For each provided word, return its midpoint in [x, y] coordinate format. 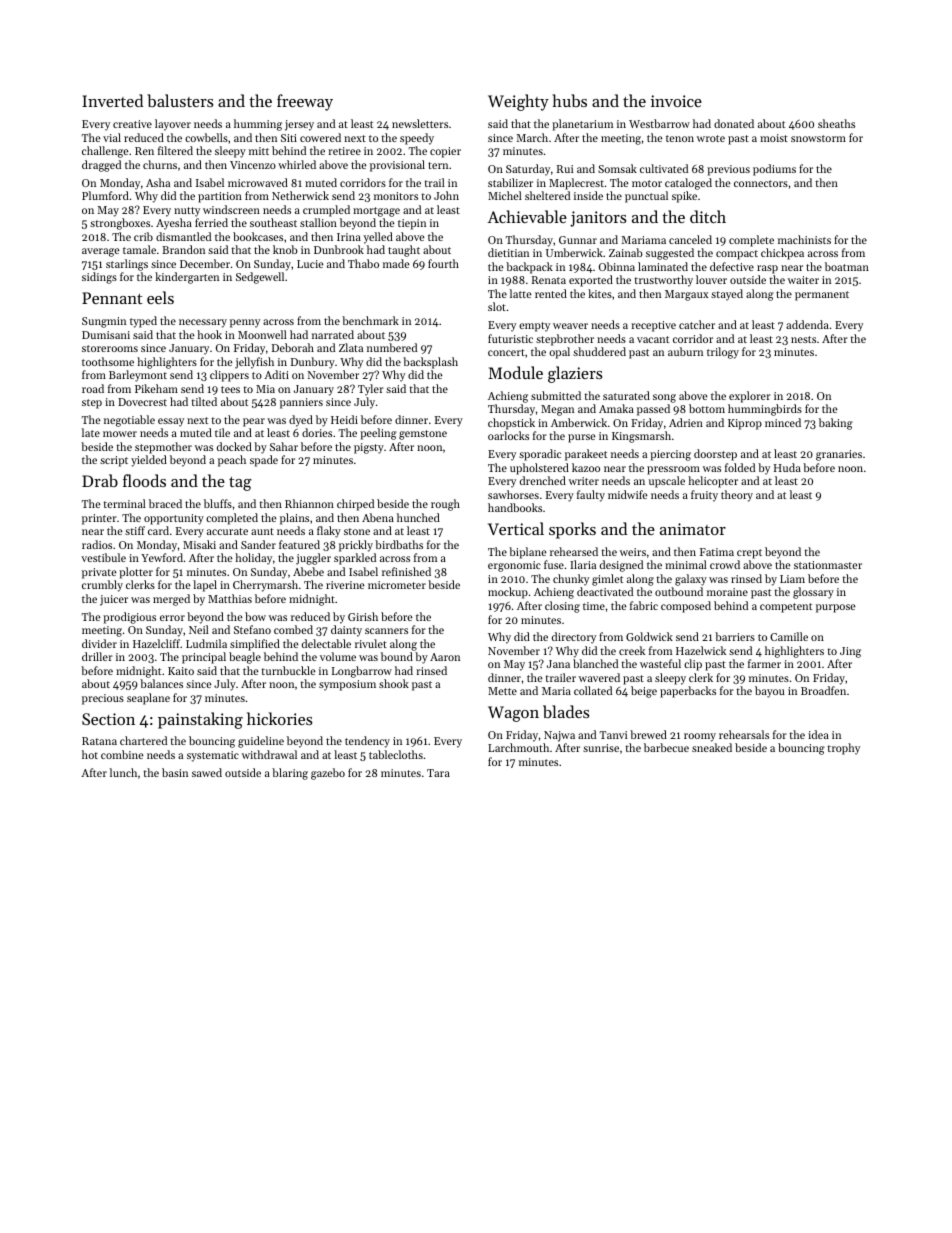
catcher [697, 324]
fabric [644, 605]
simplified [255, 645]
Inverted [112, 100]
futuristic [510, 338]
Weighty [518, 102]
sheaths [836, 123]
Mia [265, 389]
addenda [807, 324]
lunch [123, 772]
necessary [203, 323]
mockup [508, 593]
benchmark [370, 320]
